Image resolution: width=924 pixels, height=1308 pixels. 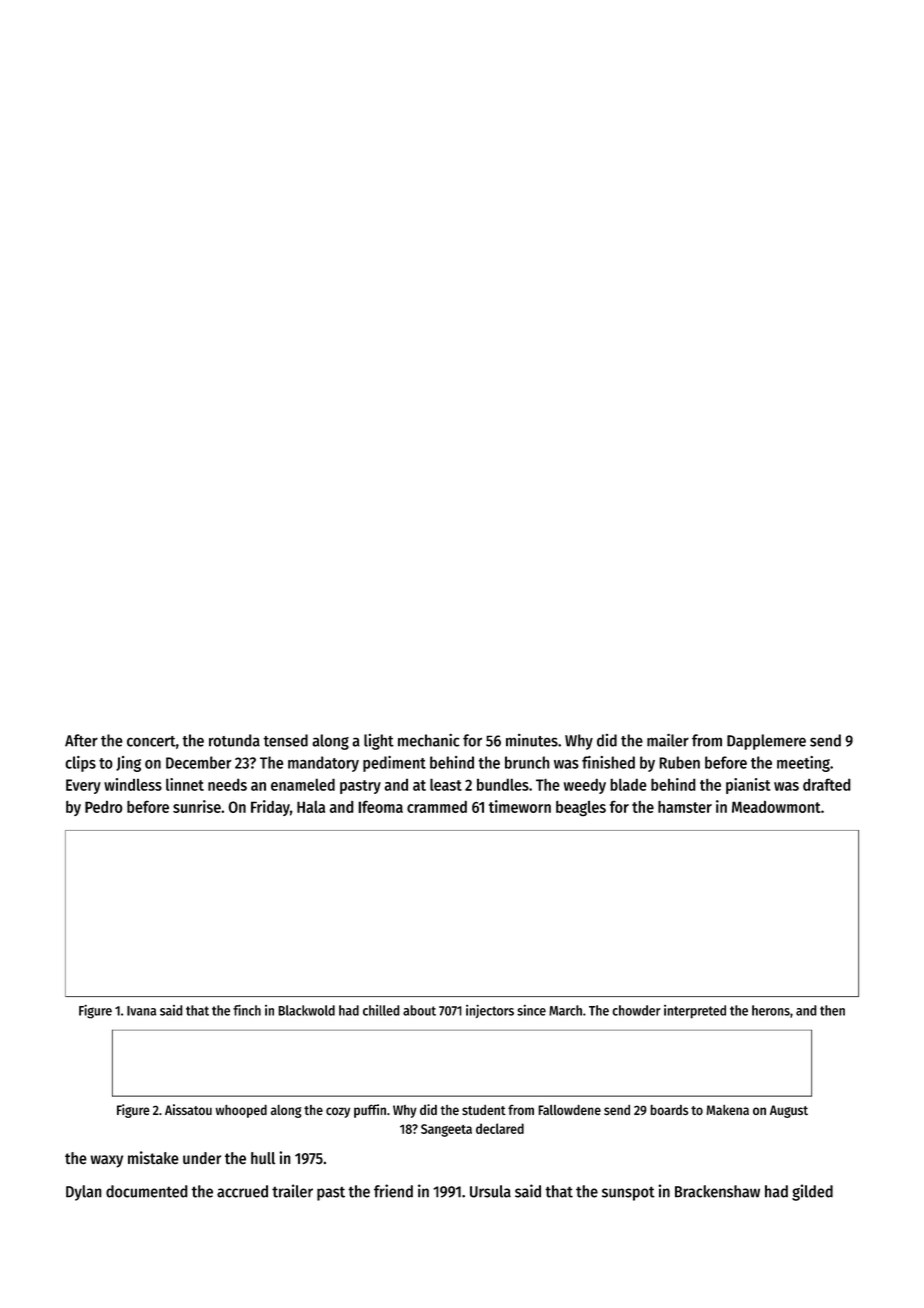 What do you see at coordinates (419, 1010) in the screenshot?
I see `about` at bounding box center [419, 1010].
